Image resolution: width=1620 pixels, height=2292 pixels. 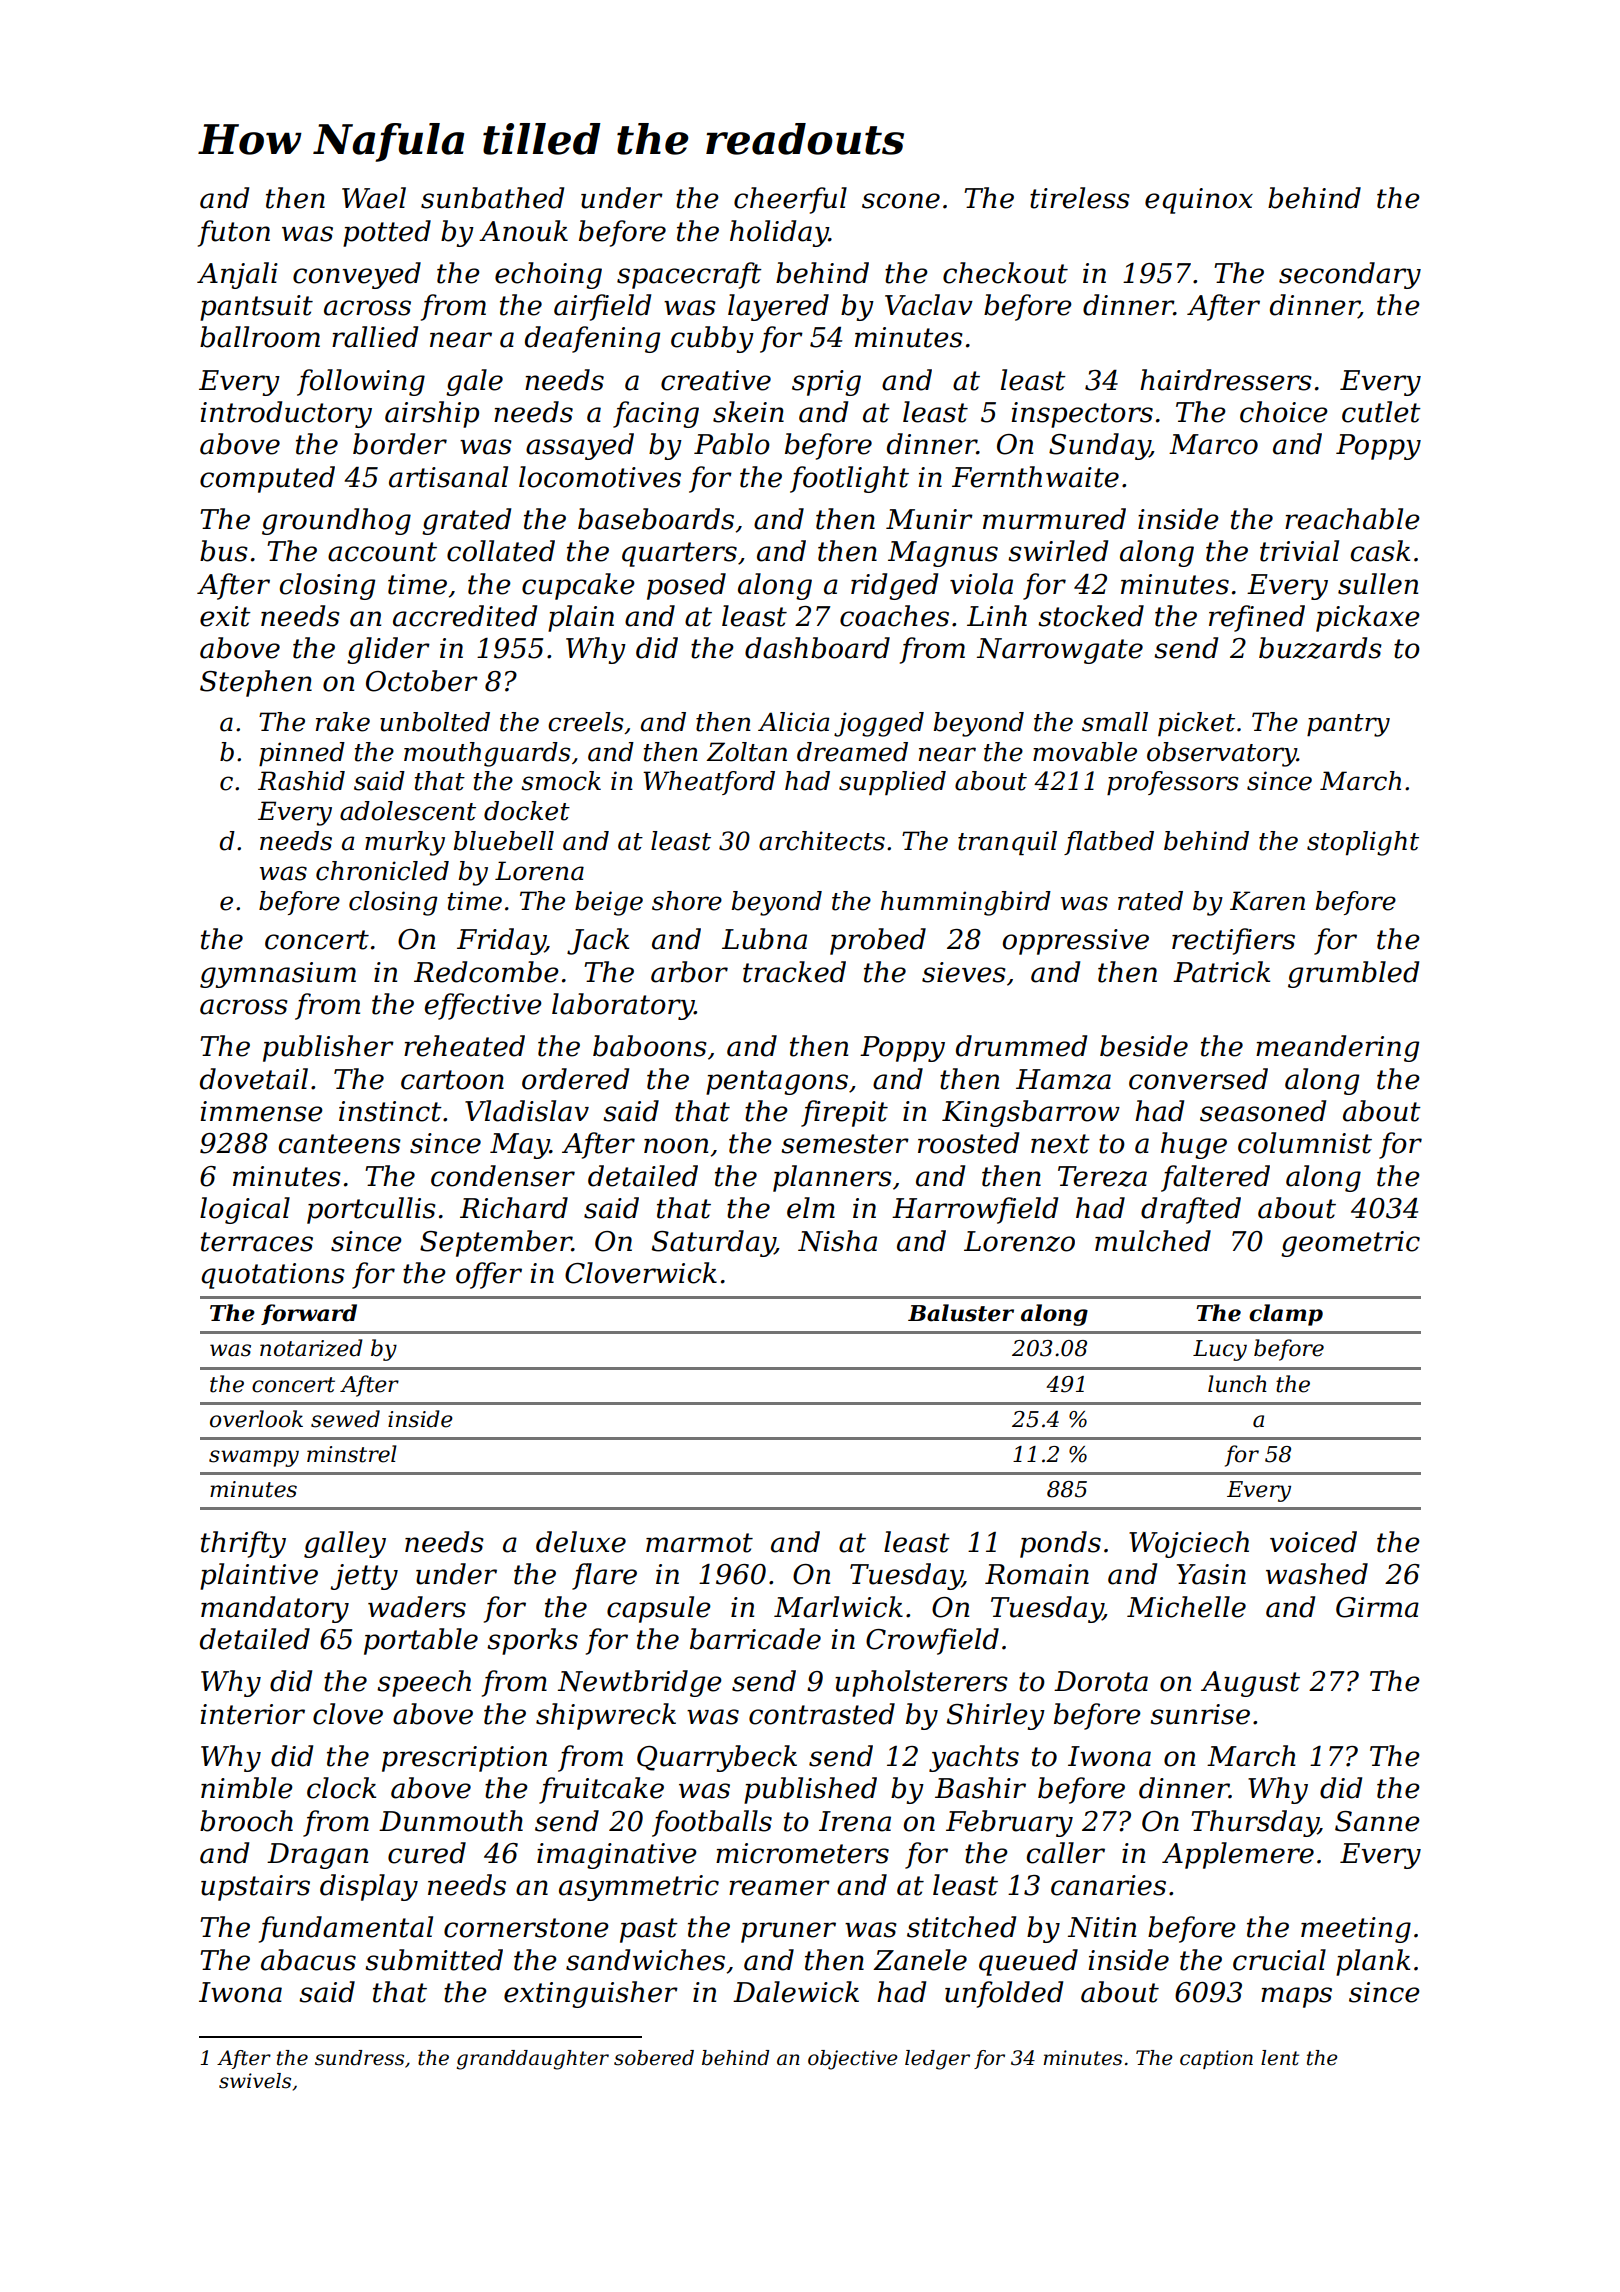 I want to click on equinox, so click(x=1199, y=201).
